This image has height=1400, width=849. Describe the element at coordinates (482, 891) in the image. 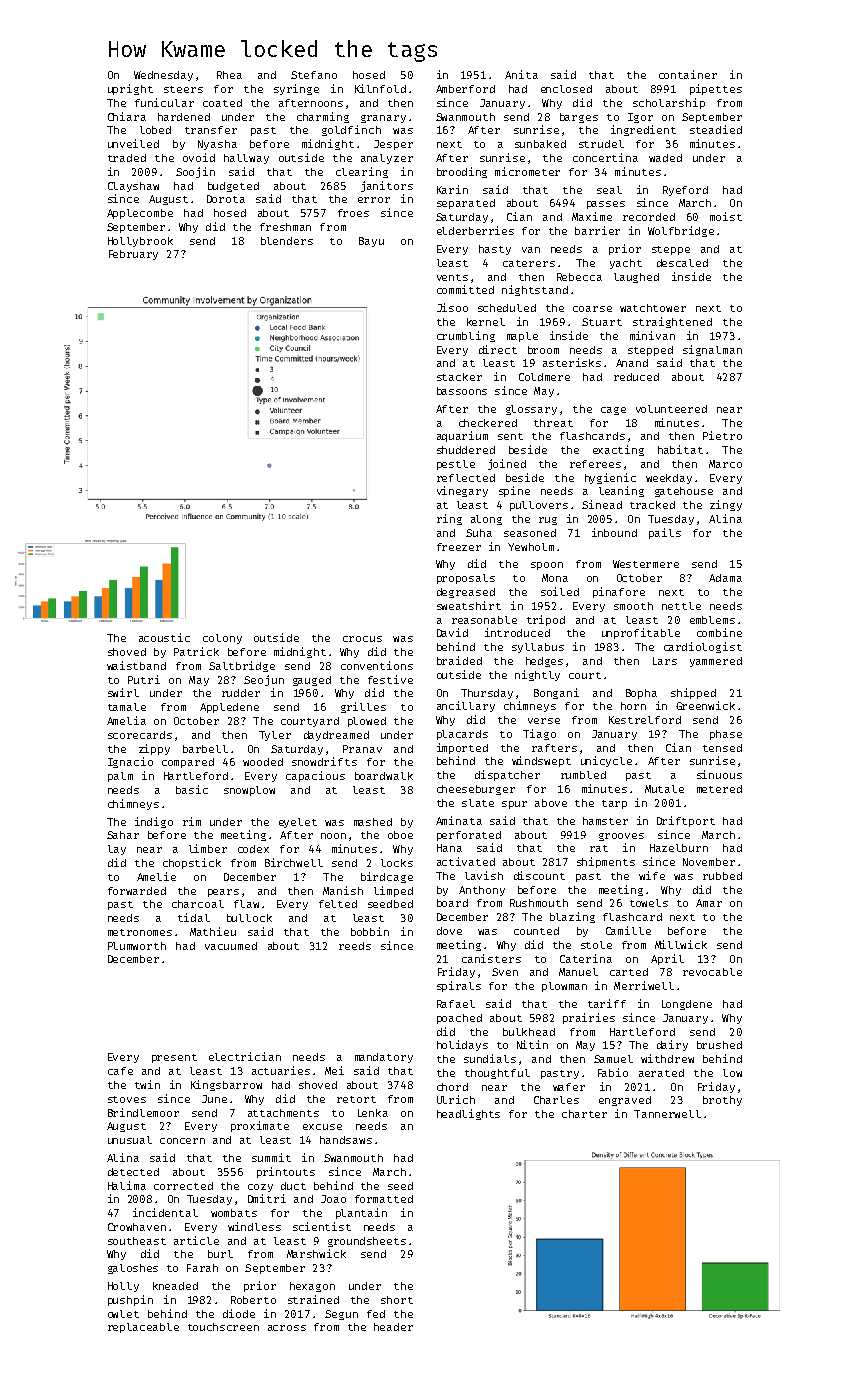

I see `Anthony` at that location.
